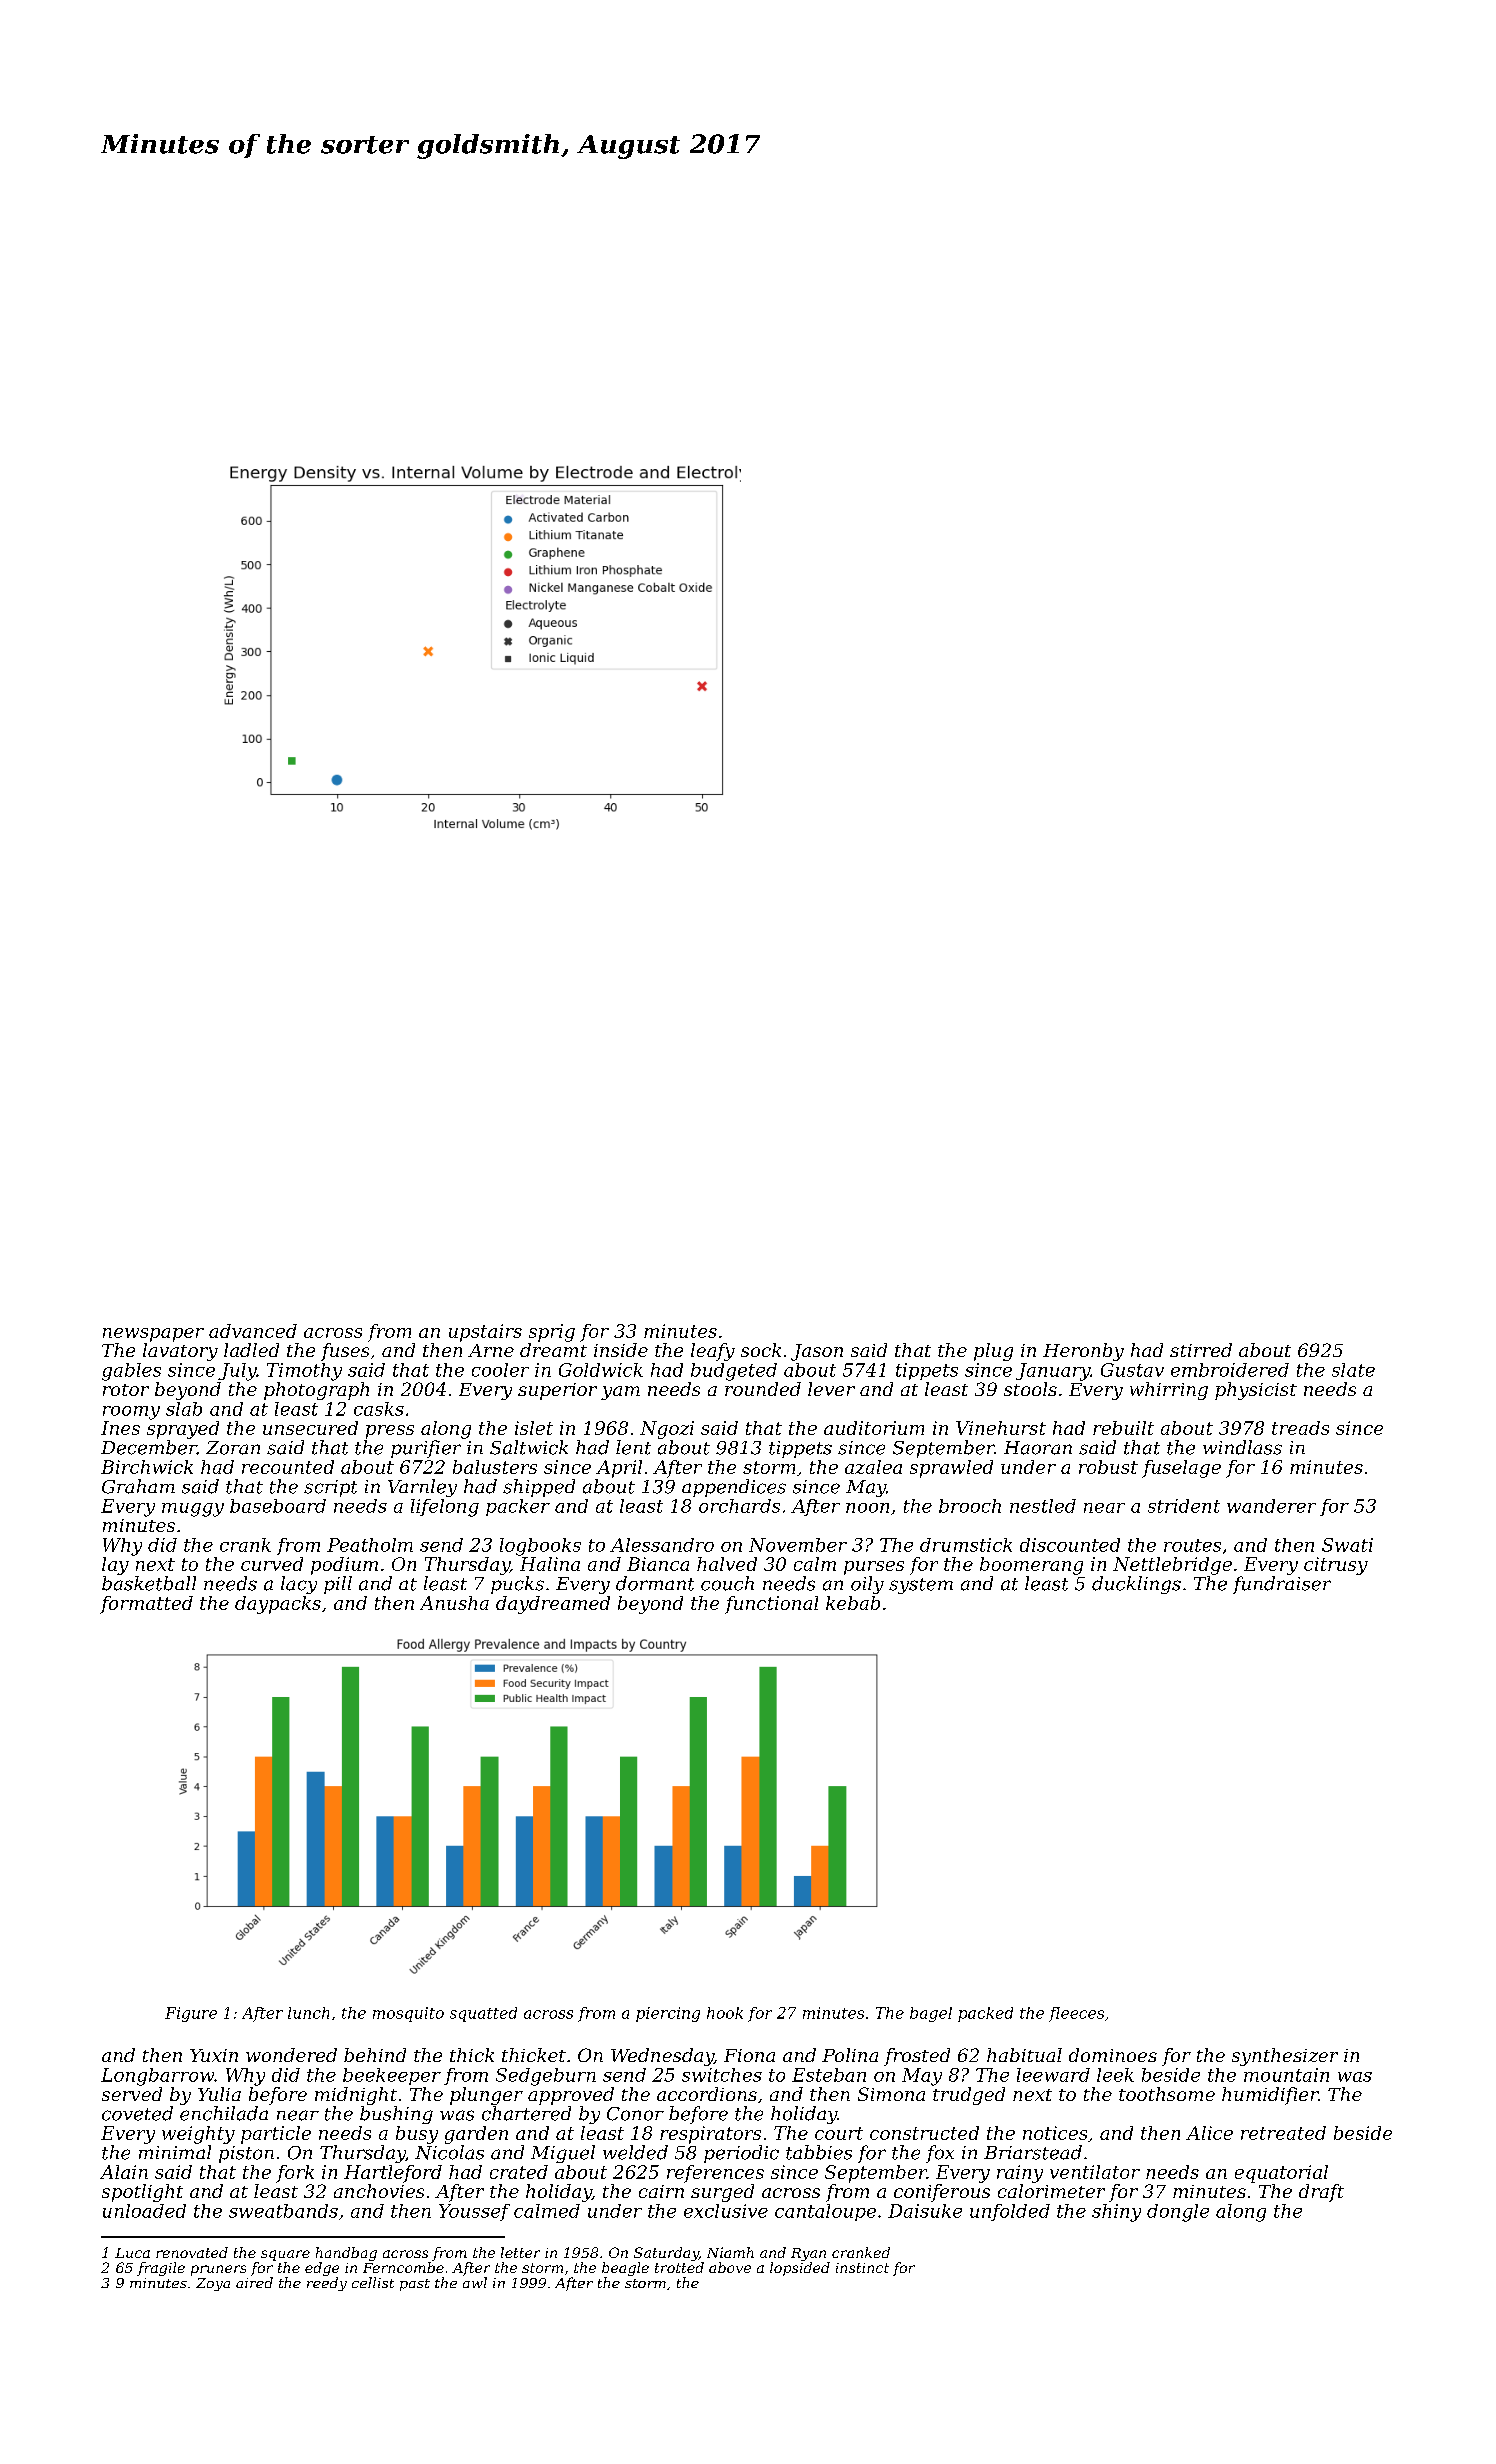 The image size is (1496, 2464). Describe the element at coordinates (817, 1352) in the page. I see `Jason` at that location.
